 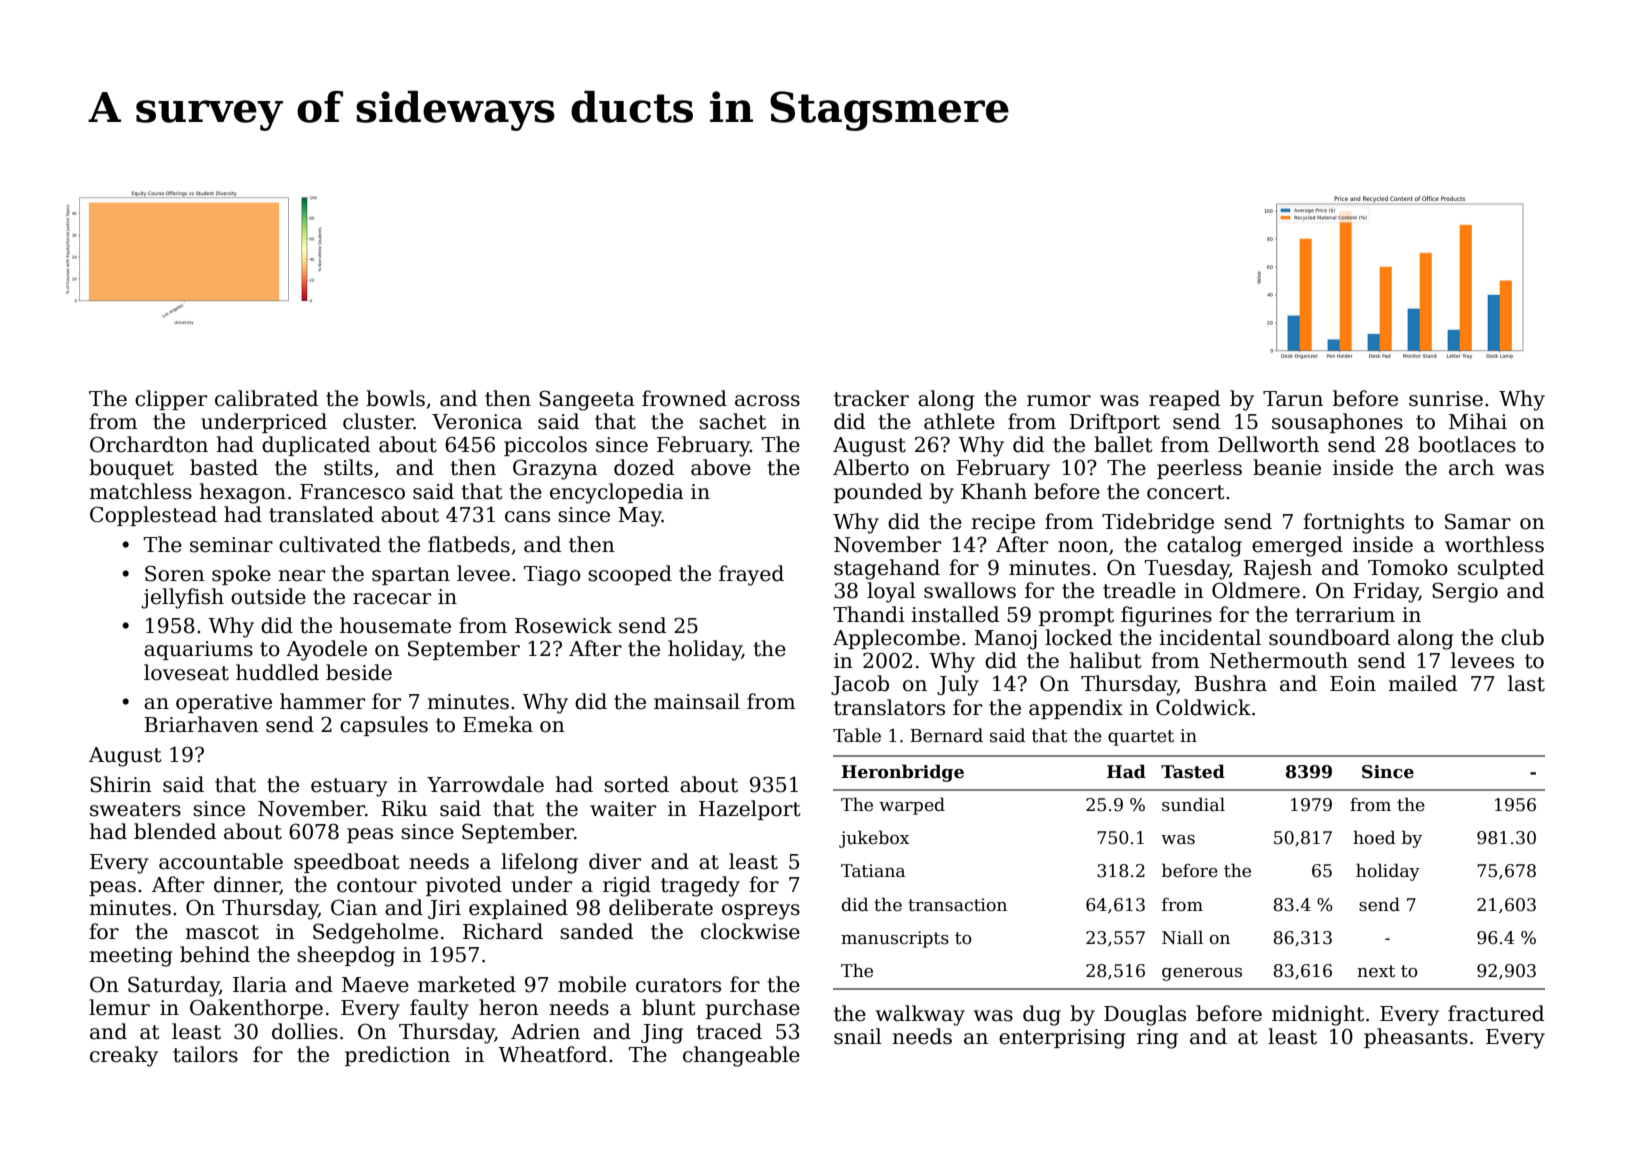 I want to click on basted, so click(x=224, y=467).
